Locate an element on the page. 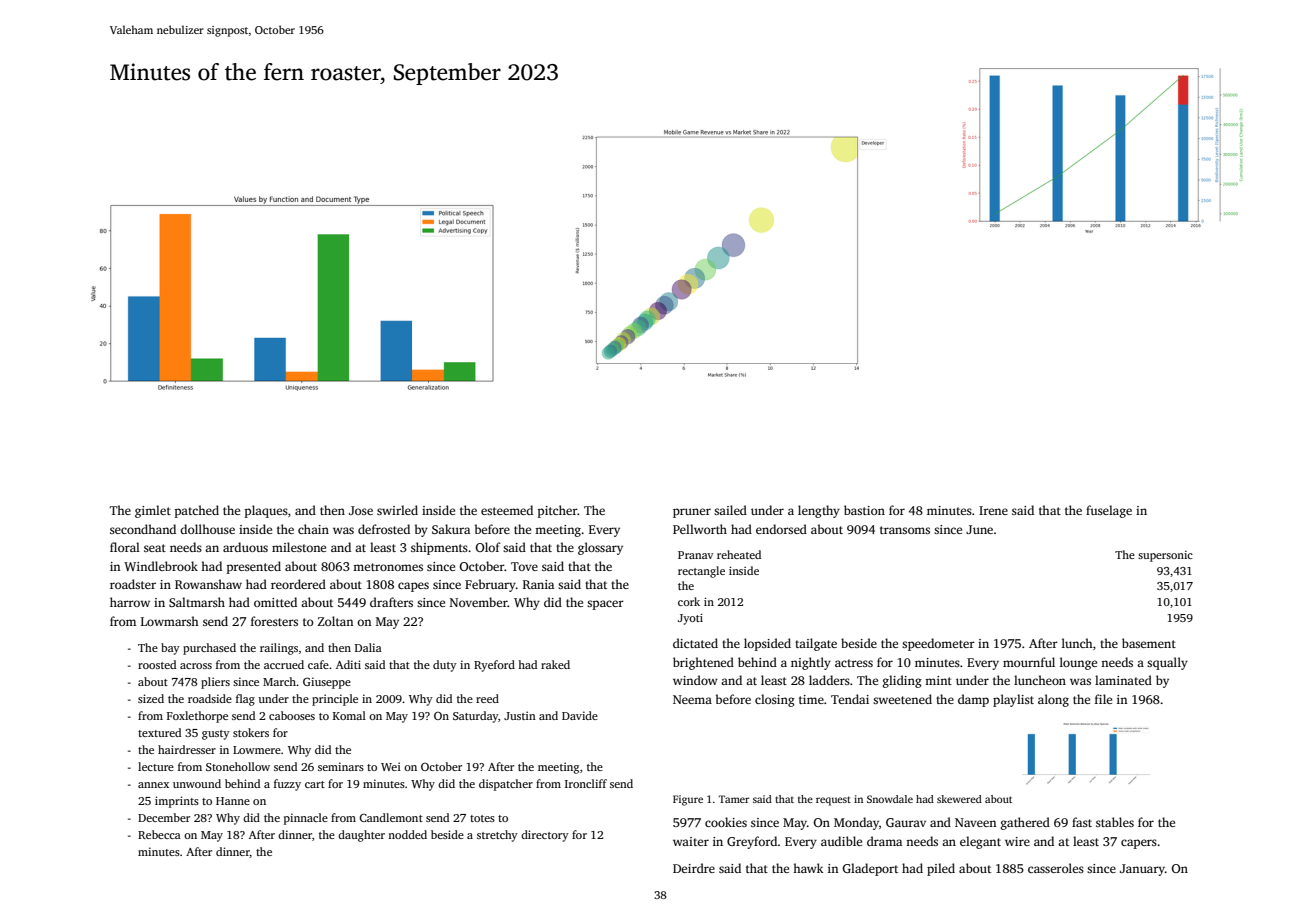  Jyoti is located at coordinates (690, 619).
